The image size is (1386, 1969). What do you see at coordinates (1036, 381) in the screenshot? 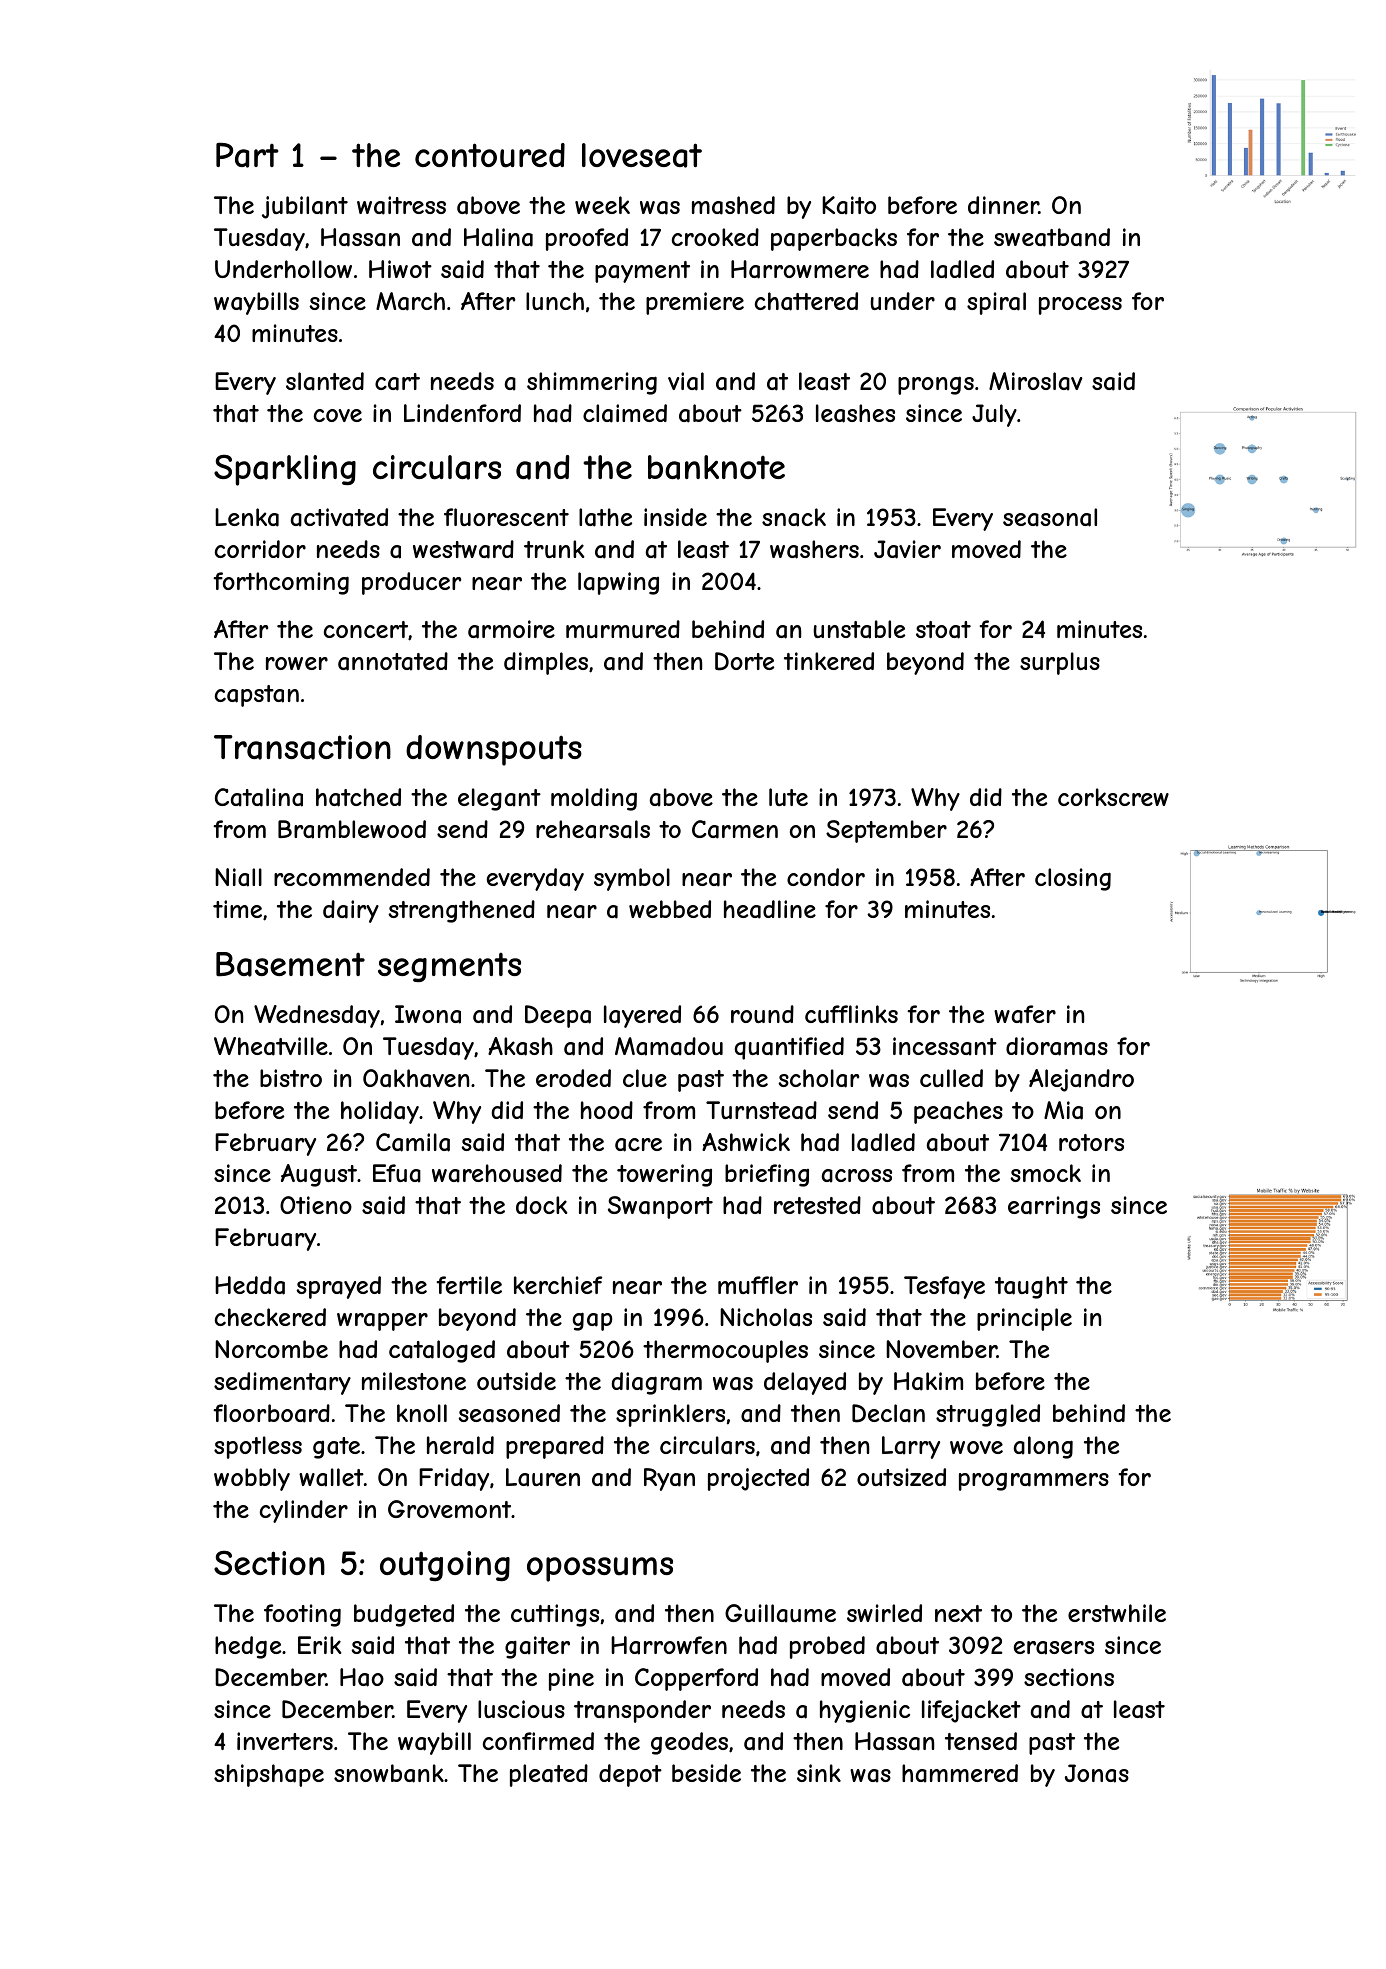
I see `Miroslav` at bounding box center [1036, 381].
